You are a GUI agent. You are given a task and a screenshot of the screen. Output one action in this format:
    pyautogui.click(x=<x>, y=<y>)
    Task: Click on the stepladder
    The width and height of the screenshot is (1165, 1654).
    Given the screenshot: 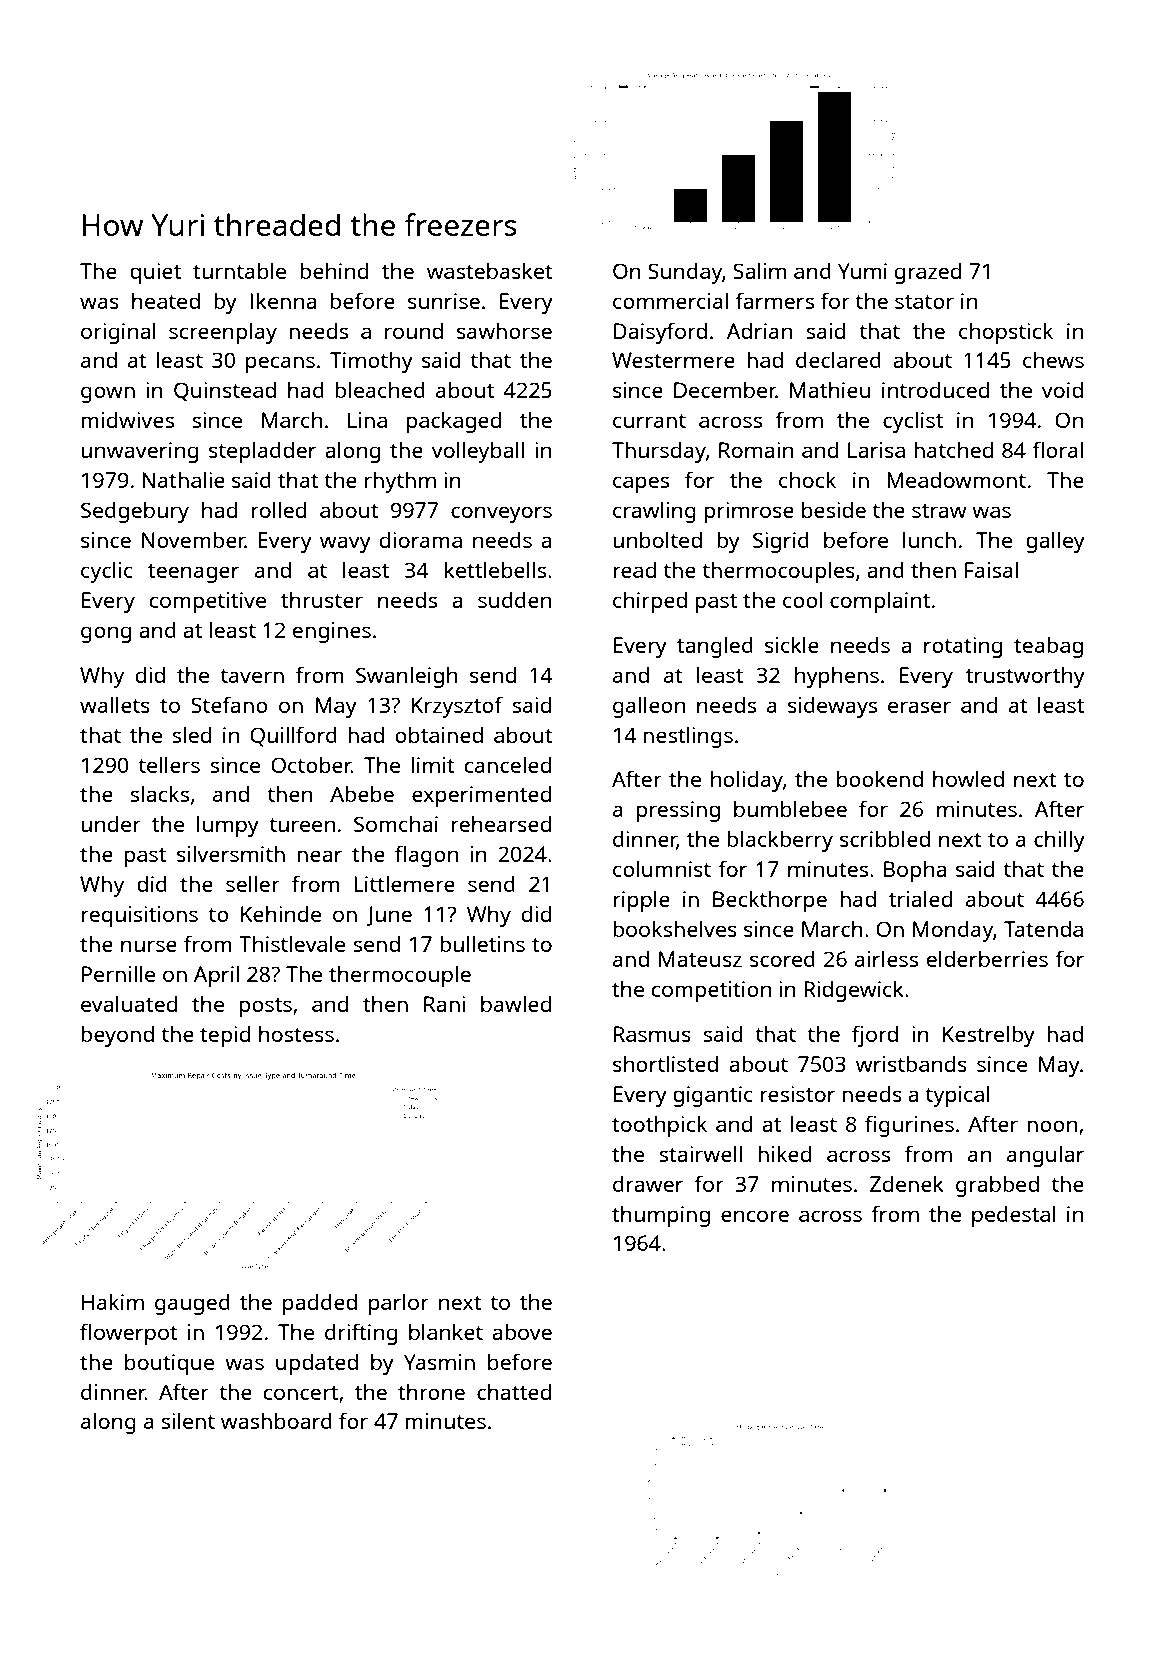 What is the action you would take?
    pyautogui.click(x=262, y=452)
